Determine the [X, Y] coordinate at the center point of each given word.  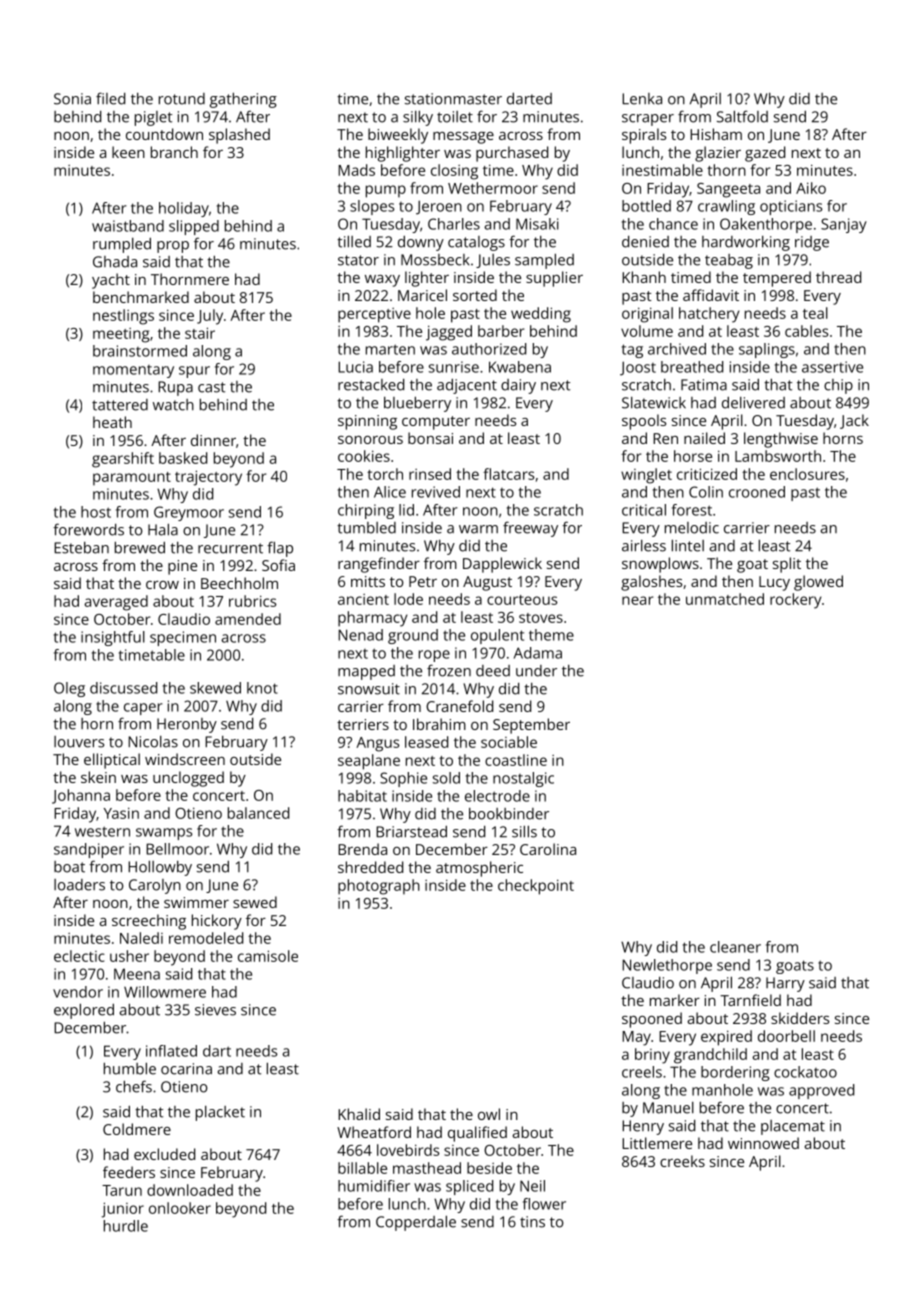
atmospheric [479, 869]
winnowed [763, 1143]
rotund [182, 99]
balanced [258, 813]
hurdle [126, 1226]
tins [532, 1222]
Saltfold [742, 116]
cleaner [735, 947]
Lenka [642, 99]
